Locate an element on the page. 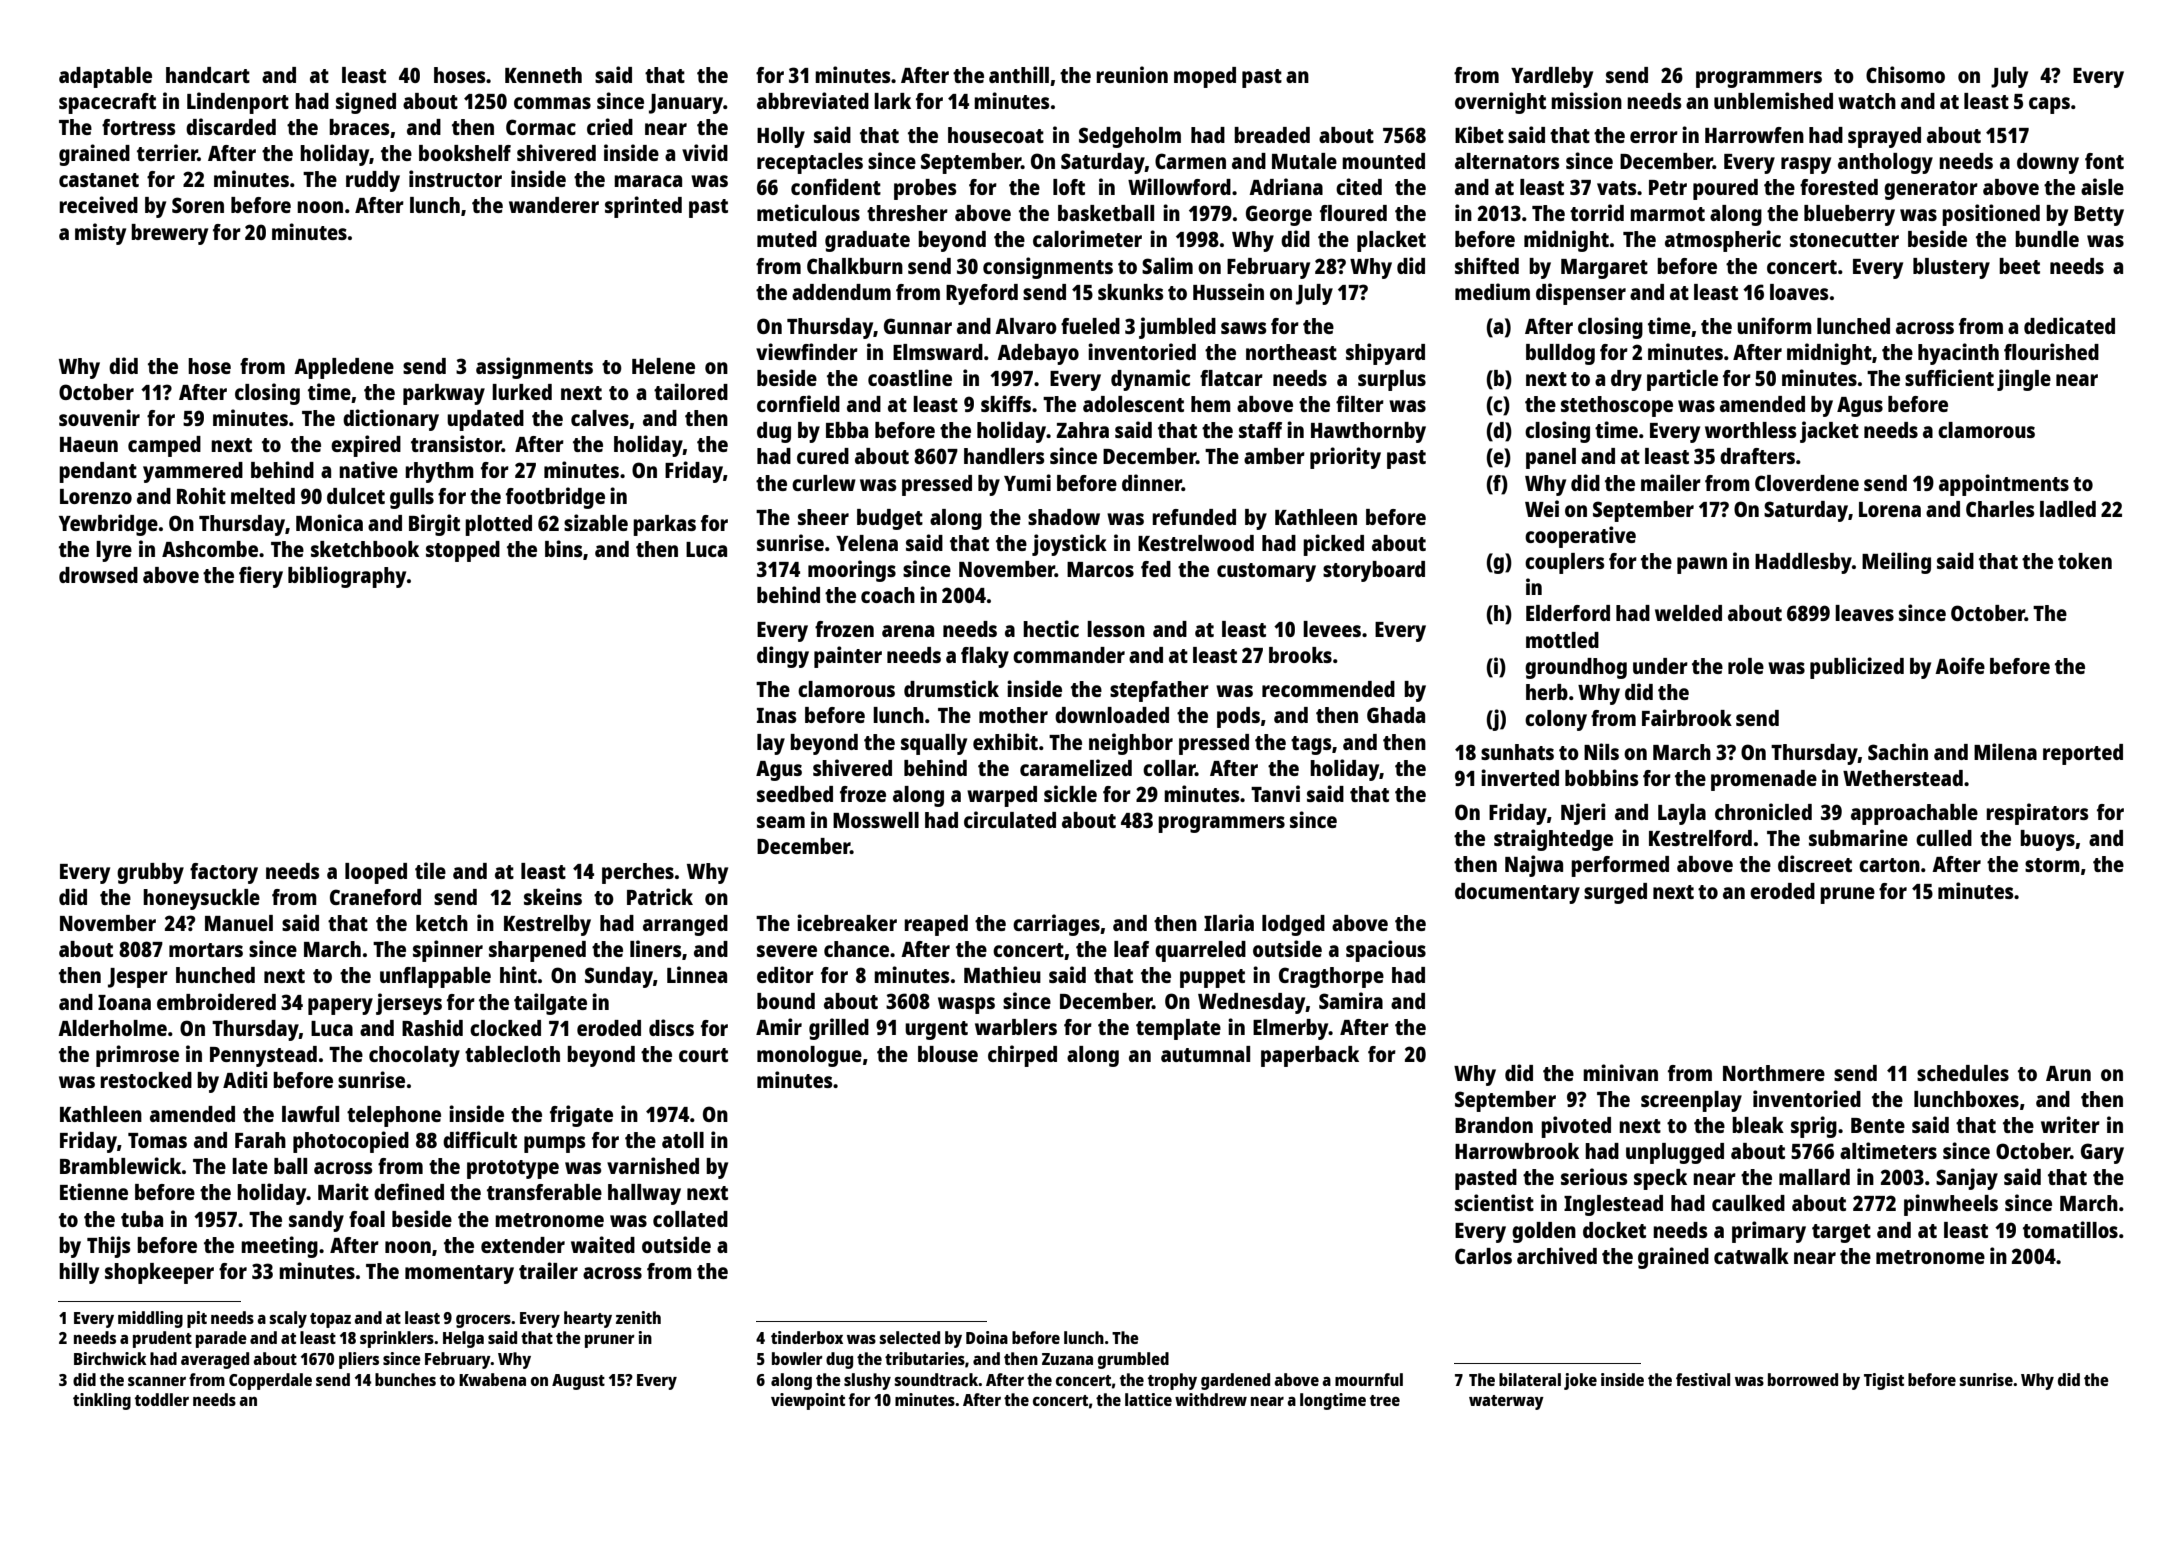 Image resolution: width=2183 pixels, height=1544 pixels. frigate is located at coordinates (581, 1116).
